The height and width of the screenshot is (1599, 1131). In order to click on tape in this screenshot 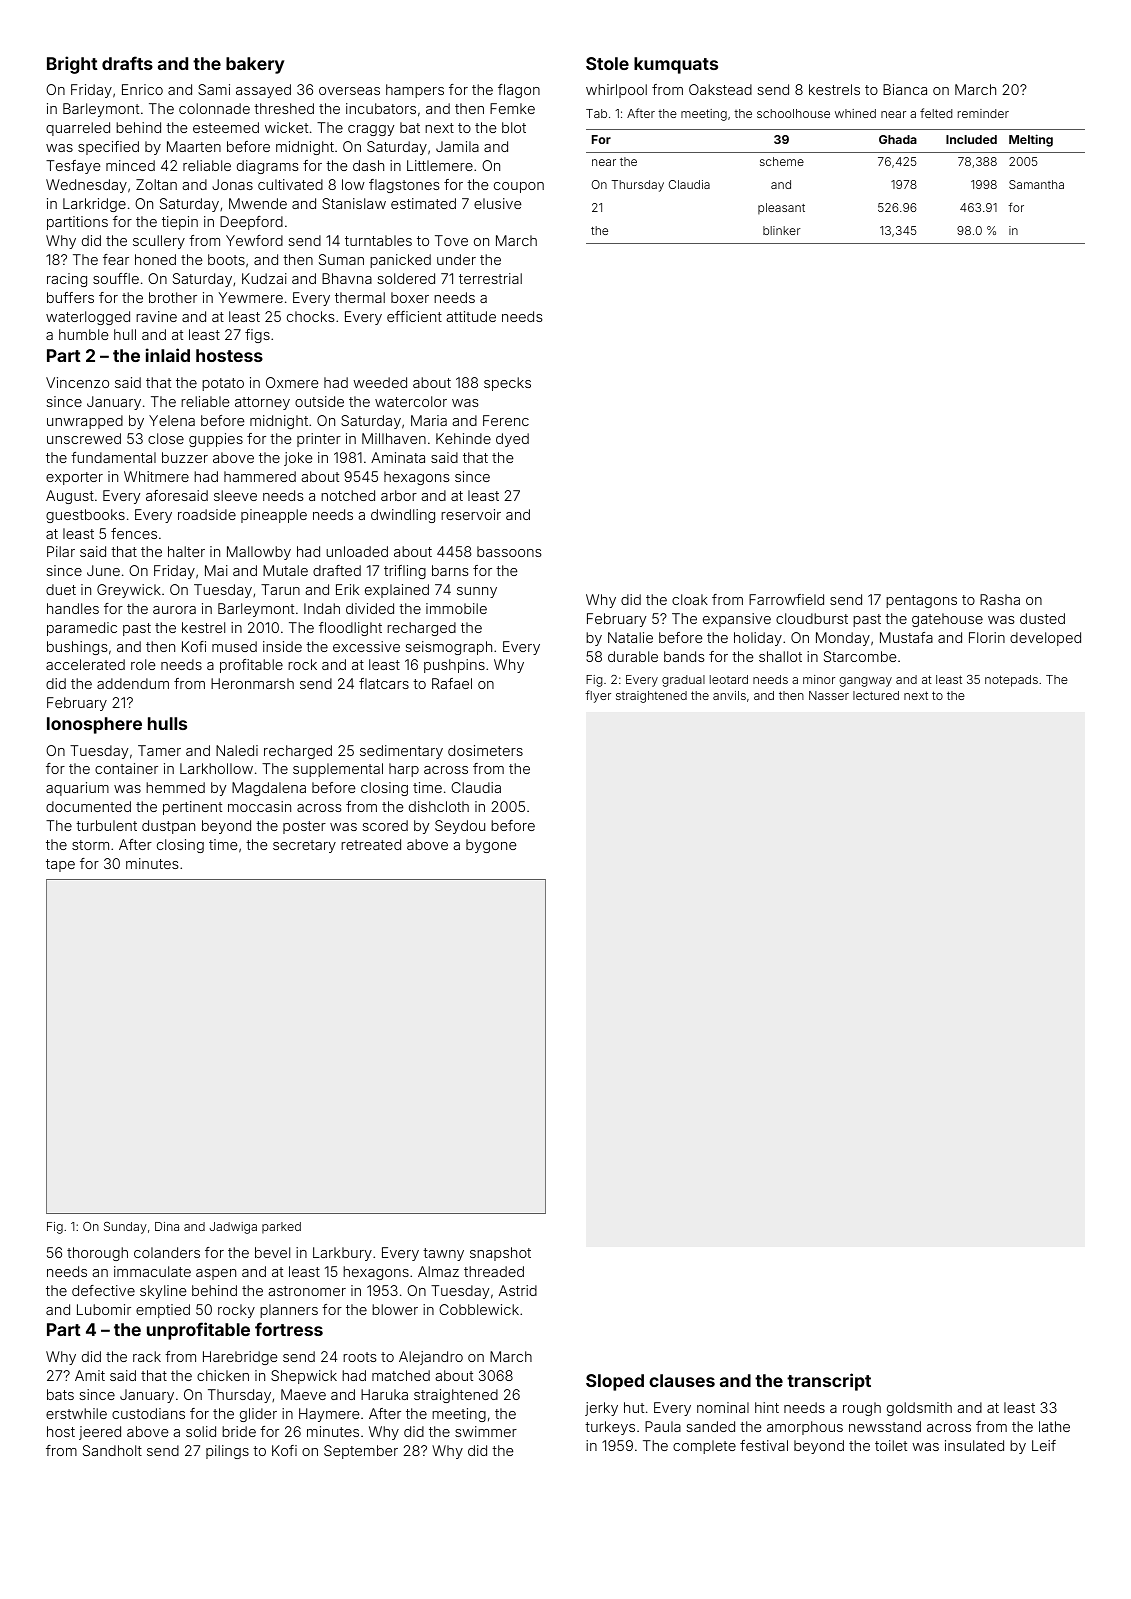, I will do `click(60, 865)`.
